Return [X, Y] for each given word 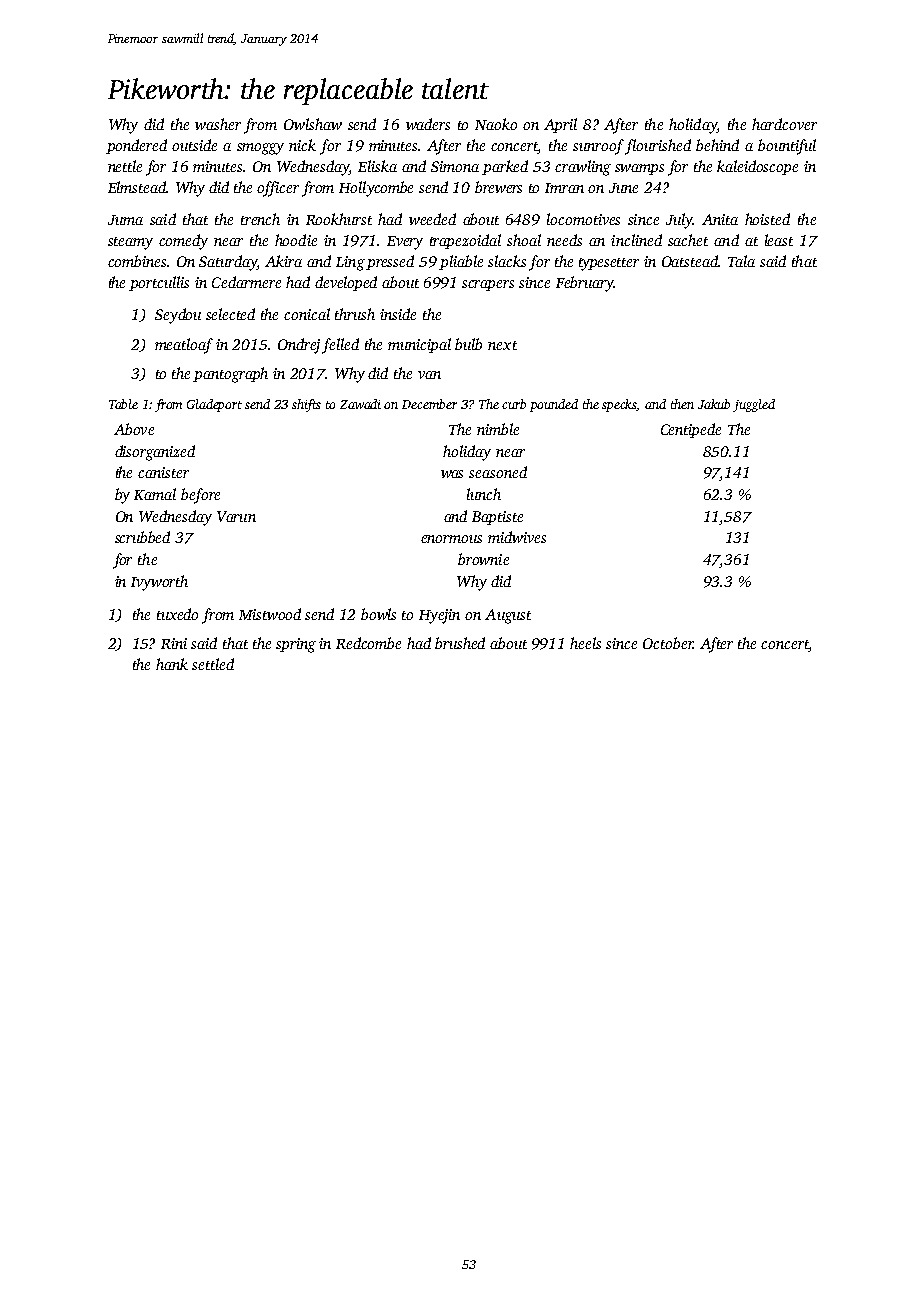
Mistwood [270, 614]
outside [194, 145]
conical [307, 314]
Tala [741, 261]
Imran [564, 188]
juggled [754, 405]
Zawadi [360, 404]
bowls [378, 614]
